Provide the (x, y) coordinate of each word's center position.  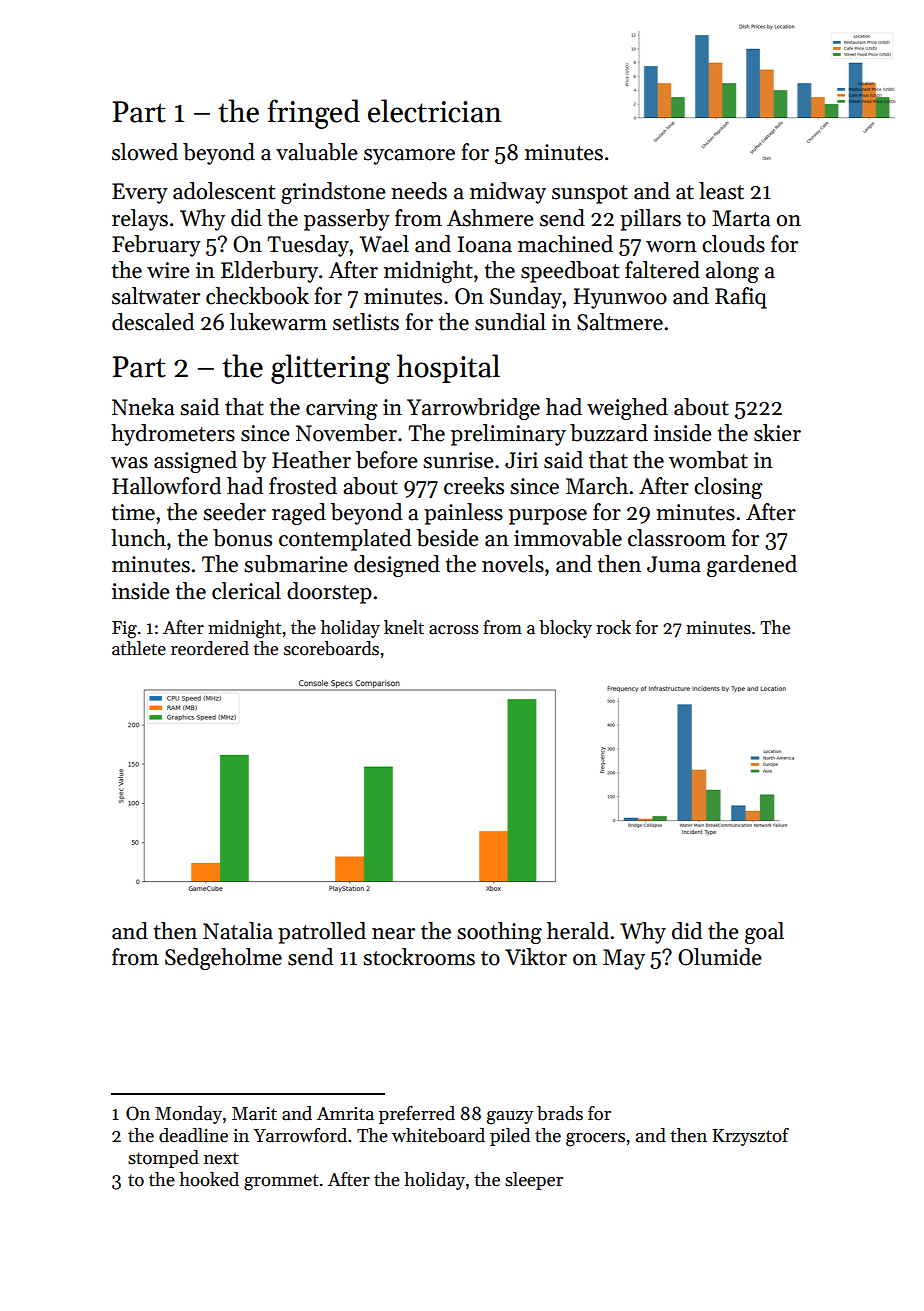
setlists (366, 322)
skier (777, 433)
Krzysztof (750, 1137)
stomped (163, 1159)
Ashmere (490, 218)
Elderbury (269, 272)
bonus (242, 538)
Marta (741, 218)
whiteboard (438, 1135)
